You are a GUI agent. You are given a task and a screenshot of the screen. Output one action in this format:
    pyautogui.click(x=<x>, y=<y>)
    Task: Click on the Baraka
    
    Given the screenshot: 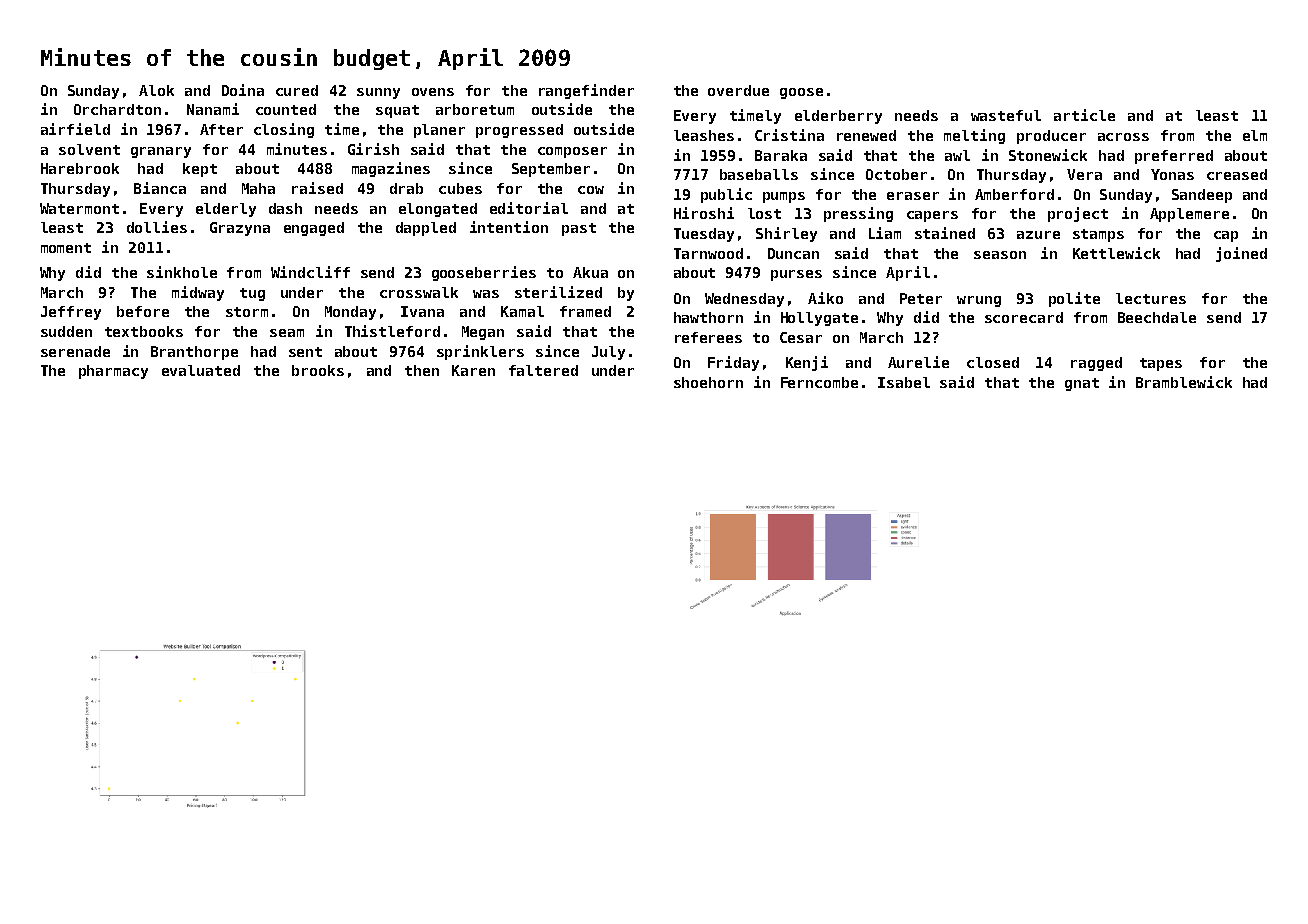 What is the action you would take?
    pyautogui.click(x=781, y=155)
